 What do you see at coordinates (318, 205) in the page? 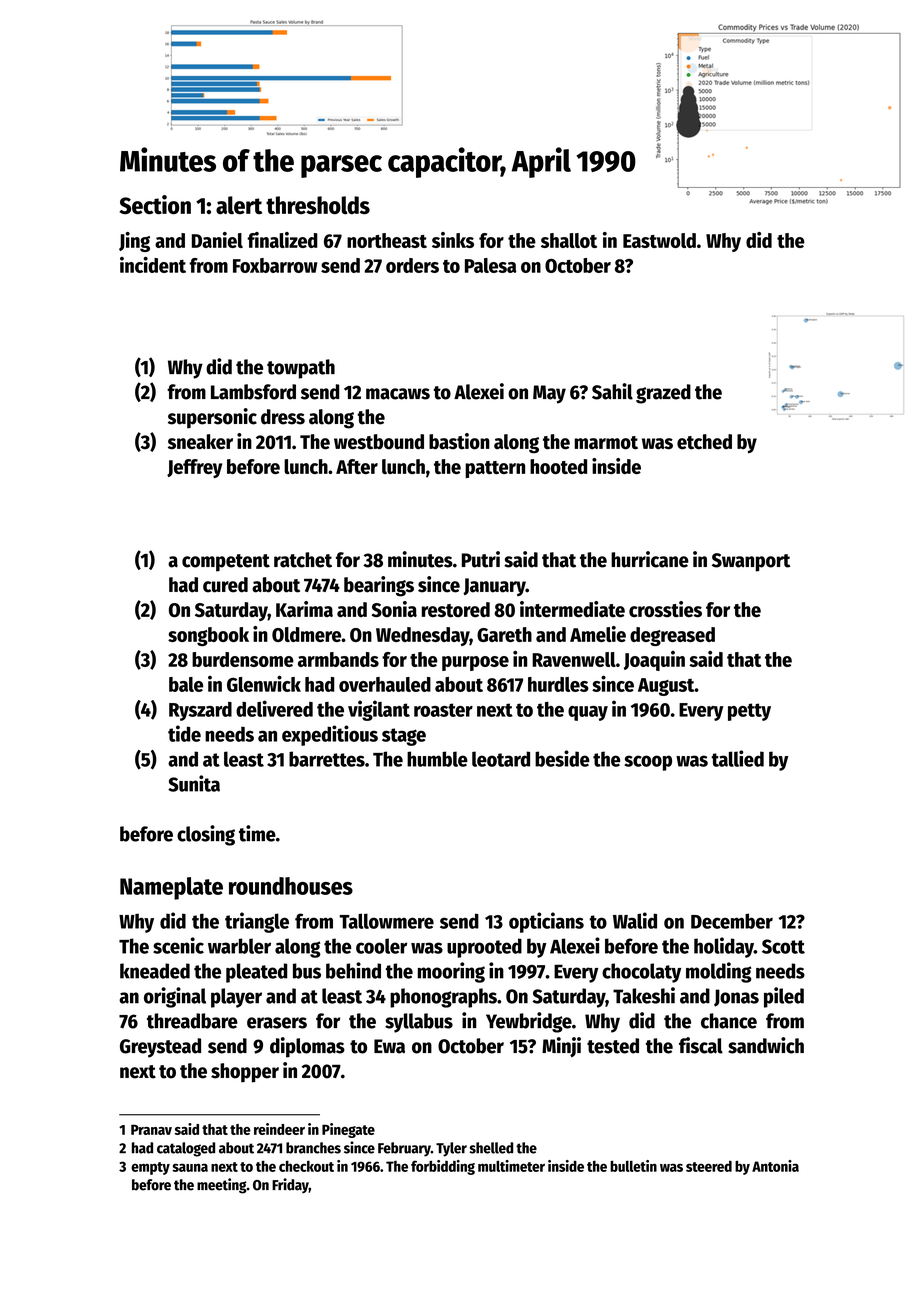
I see `thresholds` at bounding box center [318, 205].
